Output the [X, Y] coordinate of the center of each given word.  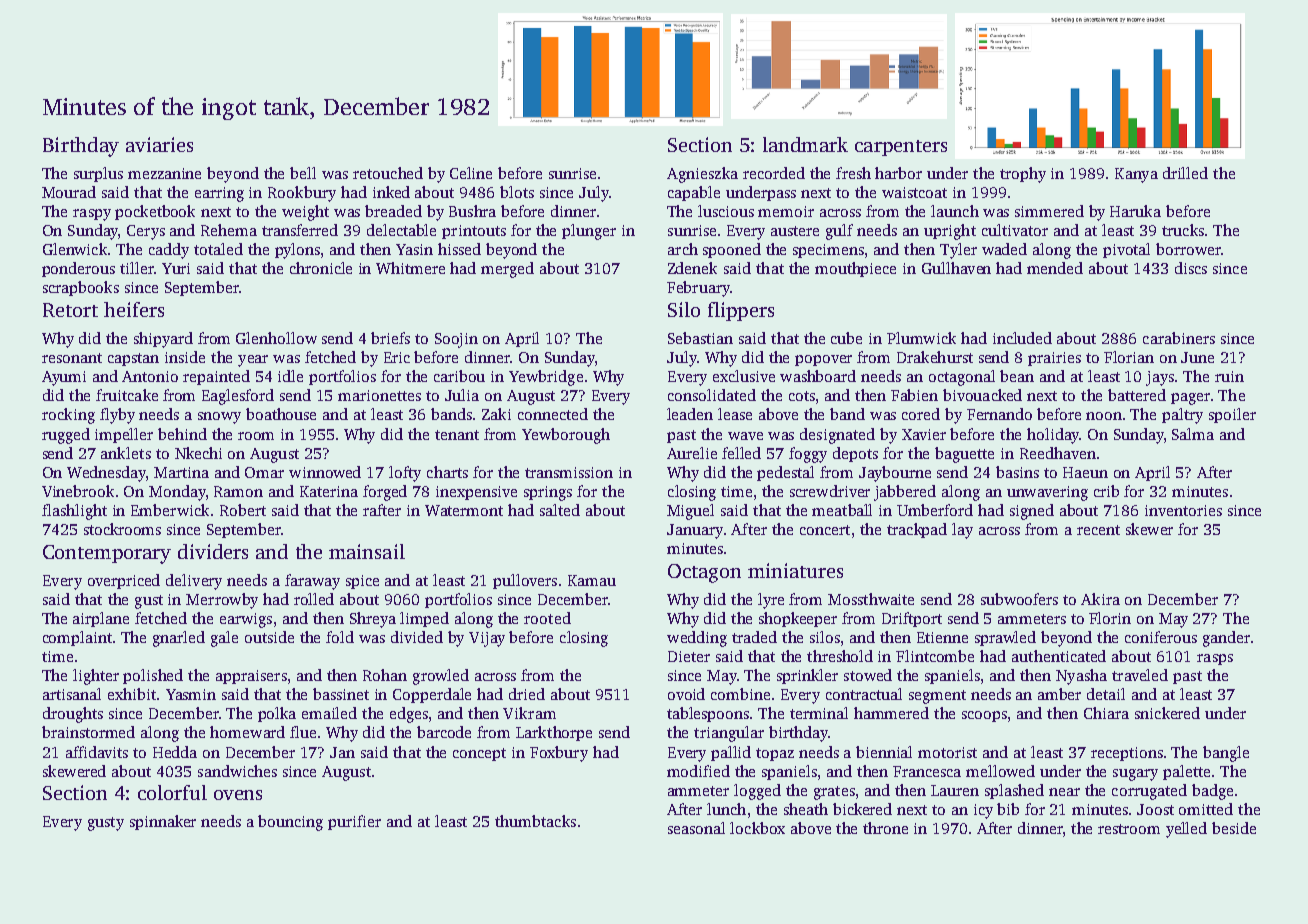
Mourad [69, 192]
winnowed [325, 472]
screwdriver [830, 491]
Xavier [924, 434]
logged [757, 792]
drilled [1185, 173]
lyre [771, 601]
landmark [805, 144]
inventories [1183, 510]
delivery [194, 582]
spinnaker [163, 822]
